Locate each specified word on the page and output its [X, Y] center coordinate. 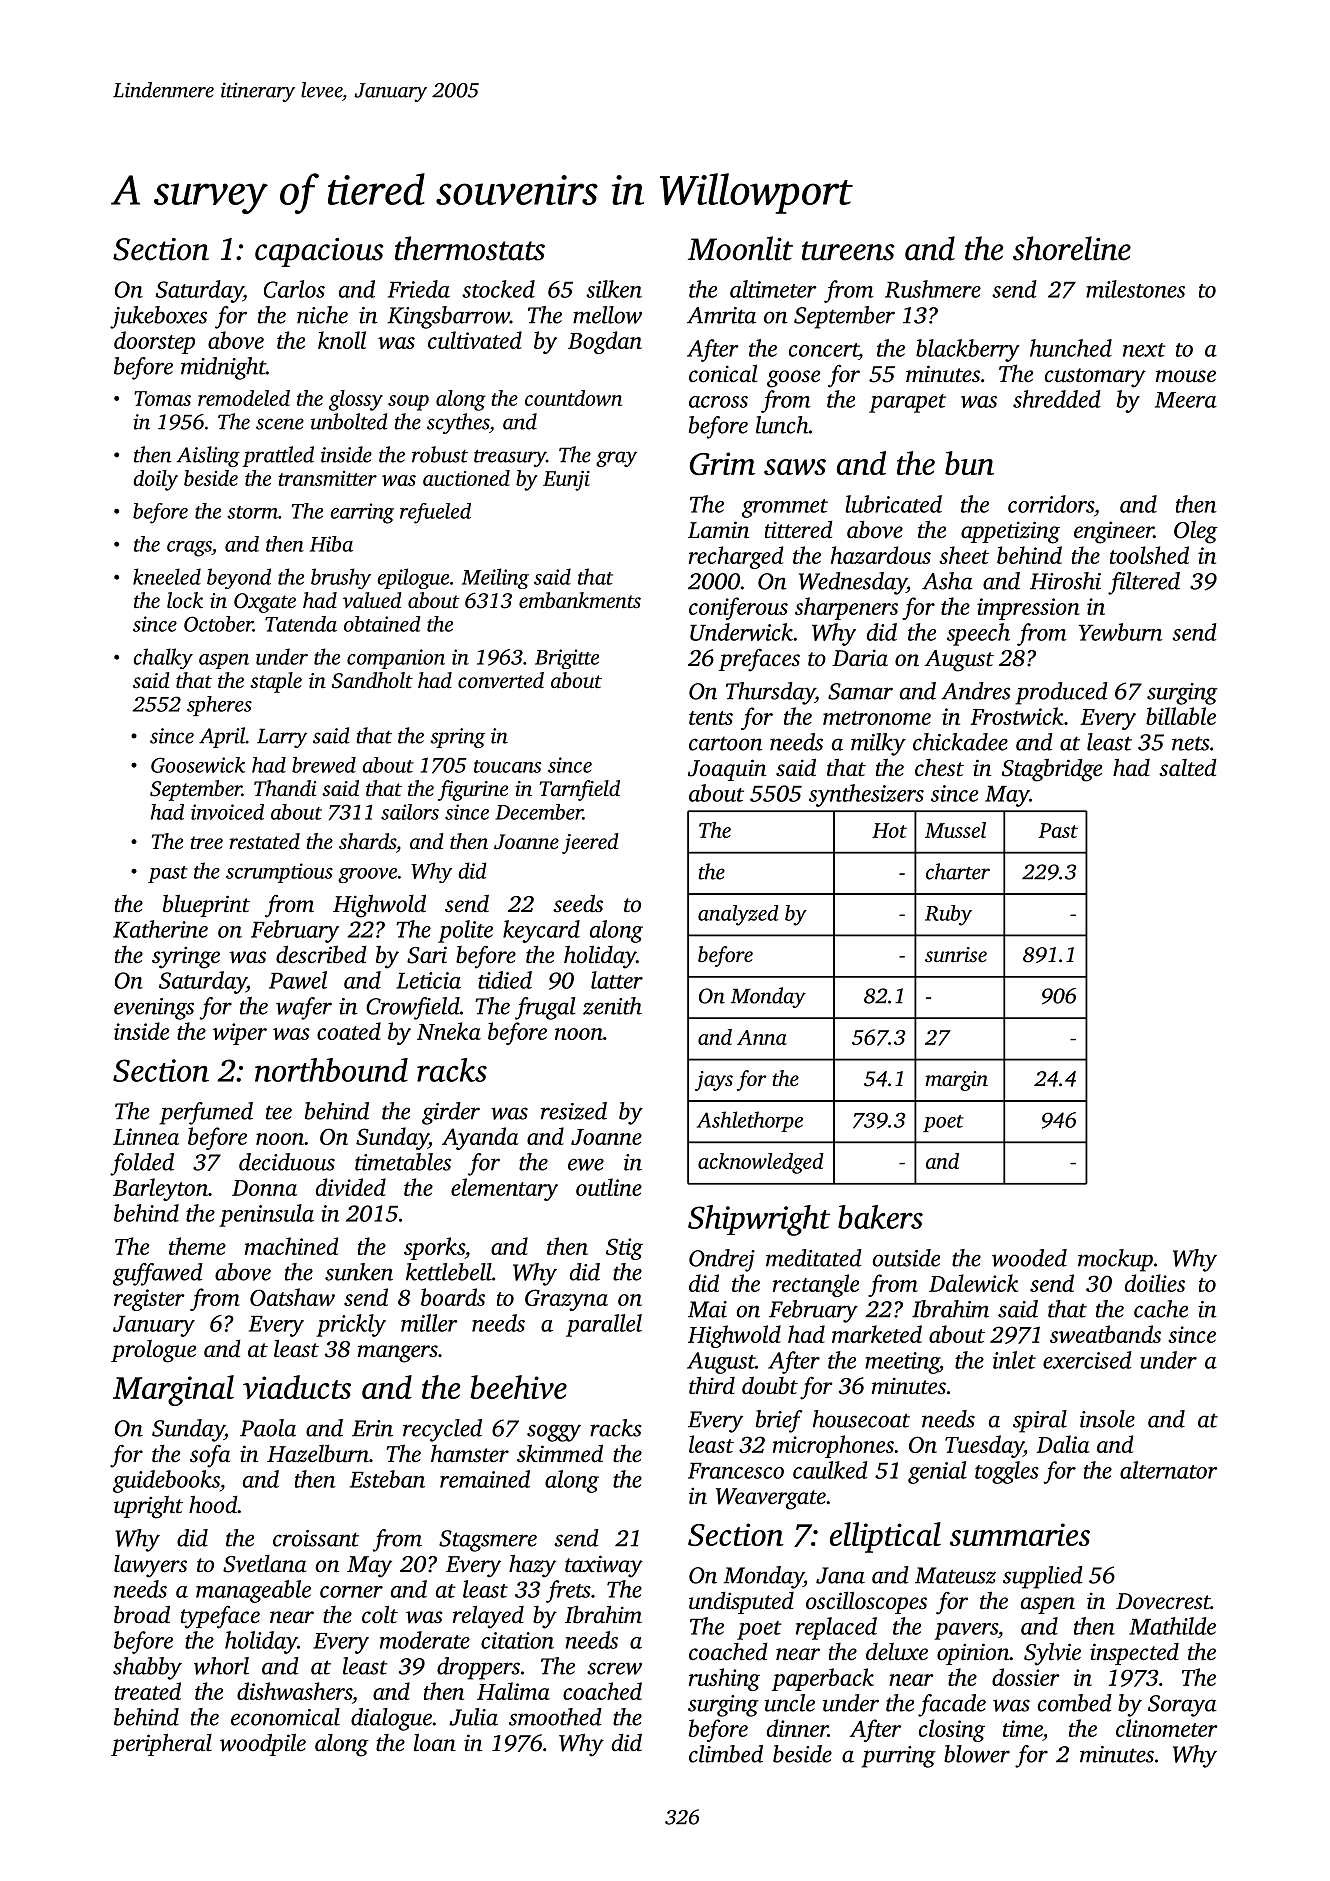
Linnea [146, 1136]
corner [351, 1592]
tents [711, 718]
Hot [889, 830]
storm [252, 512]
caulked [830, 1470]
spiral [1040, 1421]
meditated [814, 1258]
